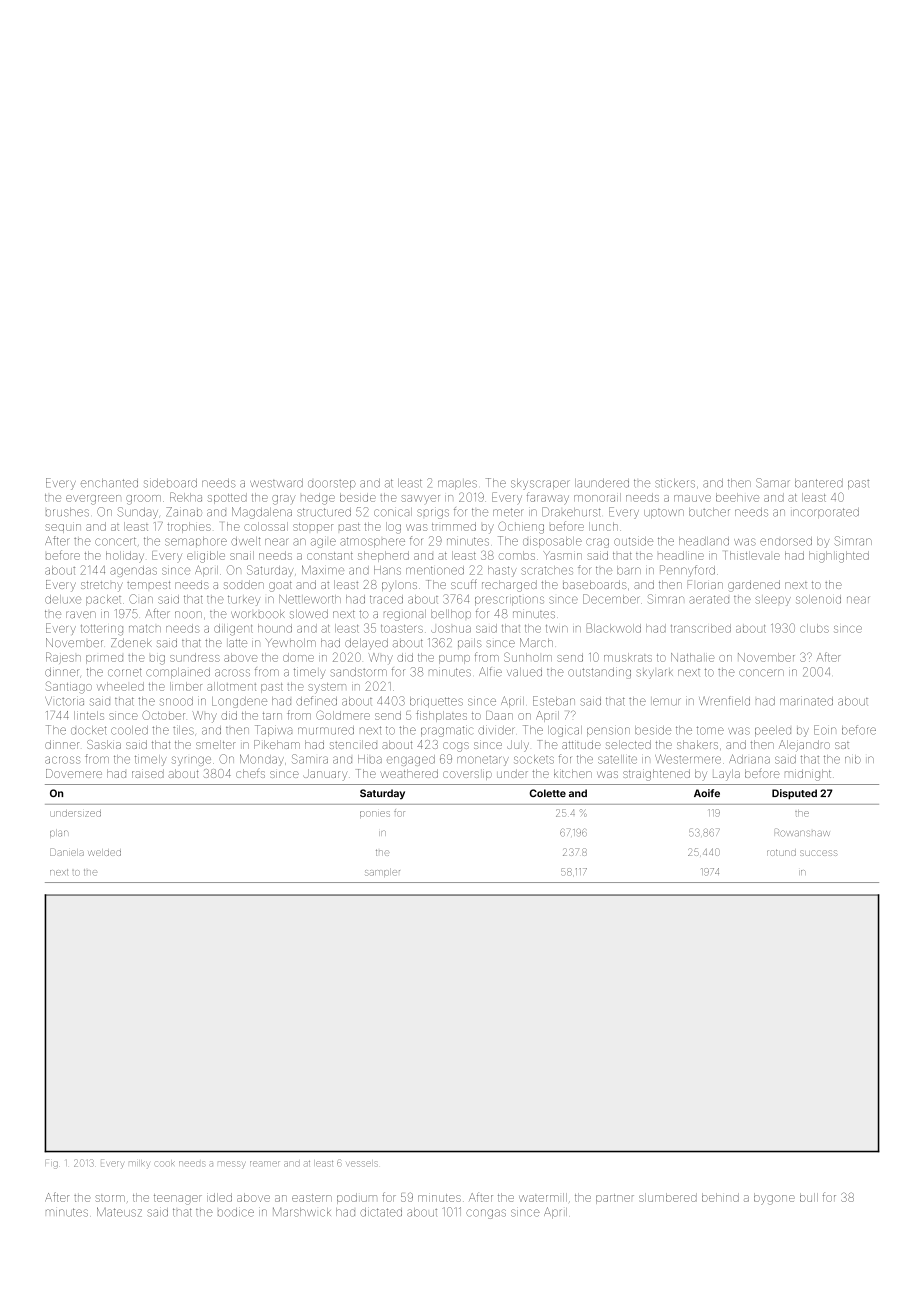 The width and height of the screenshot is (924, 1308). What do you see at coordinates (611, 599) in the screenshot?
I see `December` at bounding box center [611, 599].
